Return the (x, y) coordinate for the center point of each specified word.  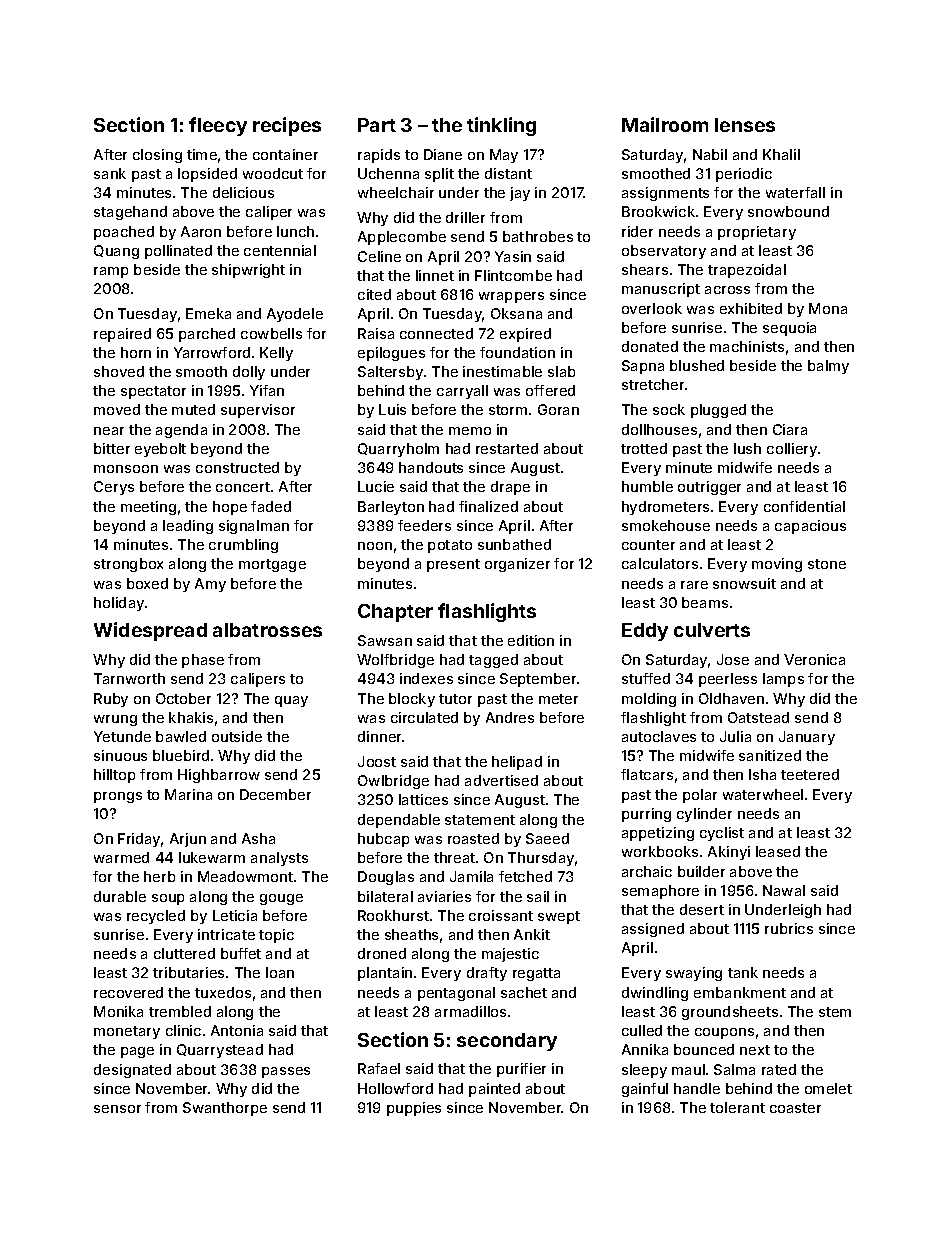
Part (377, 125)
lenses (745, 125)
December (275, 794)
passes (286, 1072)
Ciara (790, 429)
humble (647, 486)
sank (110, 173)
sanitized (770, 755)
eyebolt (160, 450)
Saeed (547, 838)
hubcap (383, 840)
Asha (258, 838)
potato (450, 546)
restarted (507, 448)
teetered (810, 774)
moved (117, 409)
